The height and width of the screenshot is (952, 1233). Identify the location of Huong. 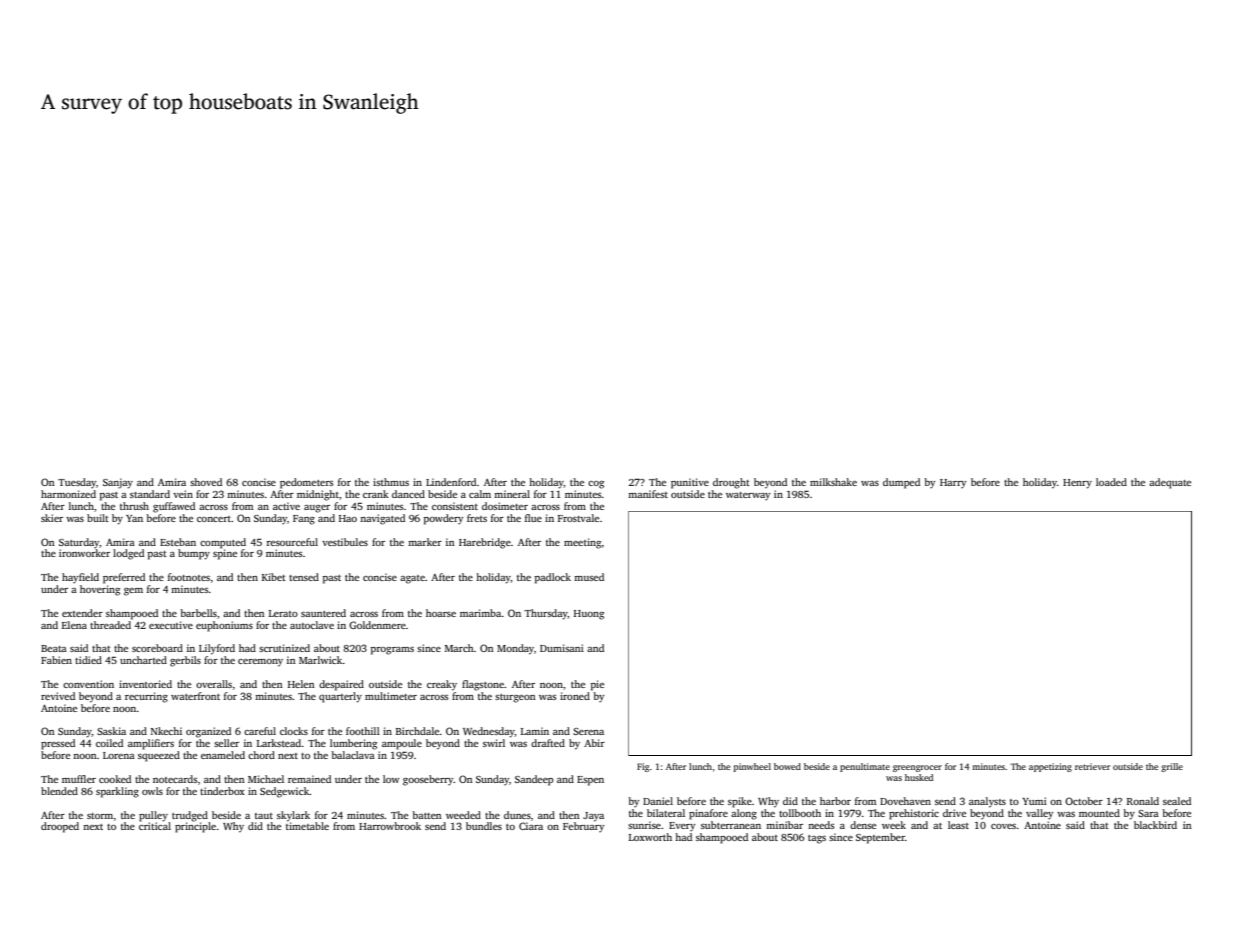
(589, 615).
